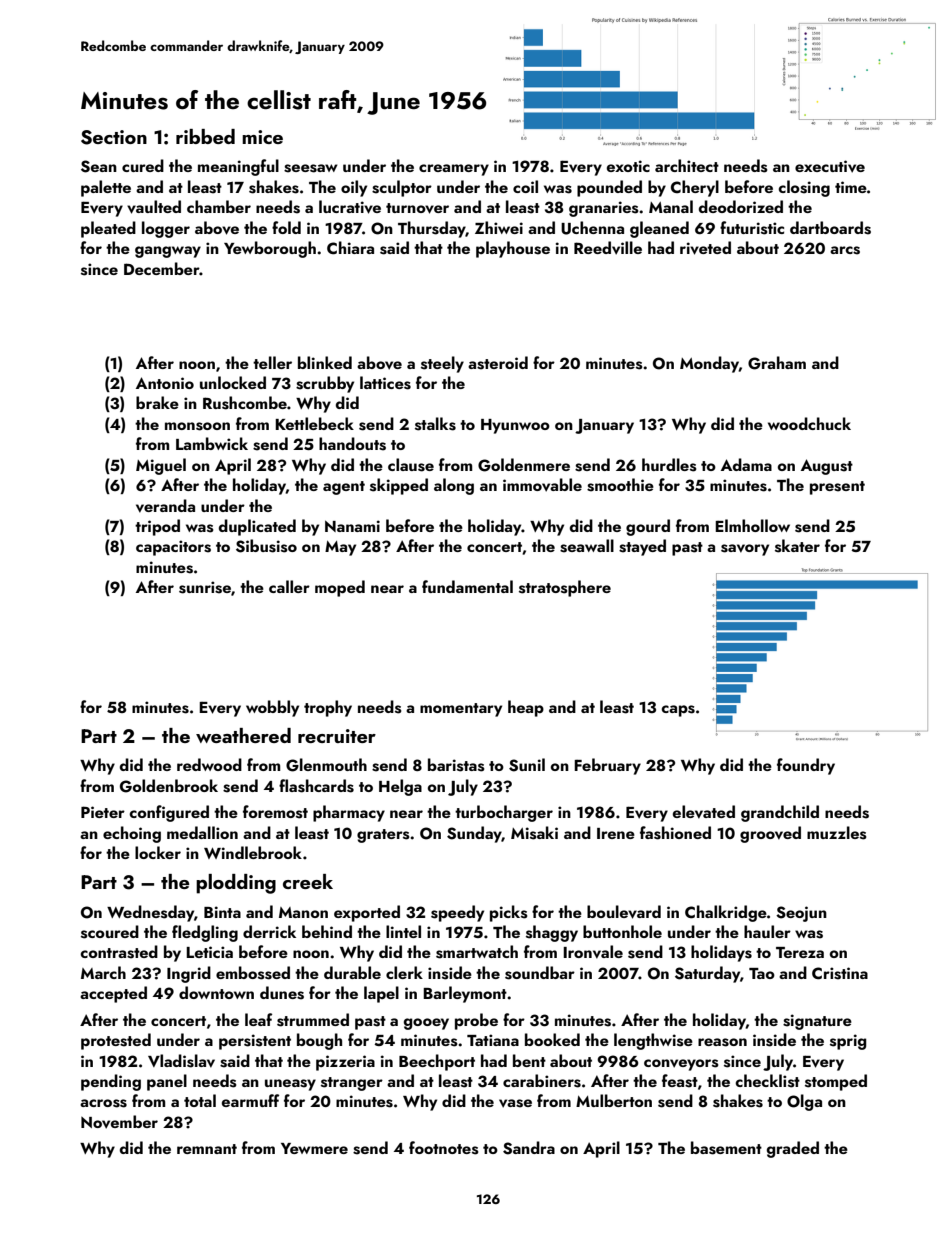 This screenshot has width=952, height=1233. I want to click on remnant, so click(207, 1149).
